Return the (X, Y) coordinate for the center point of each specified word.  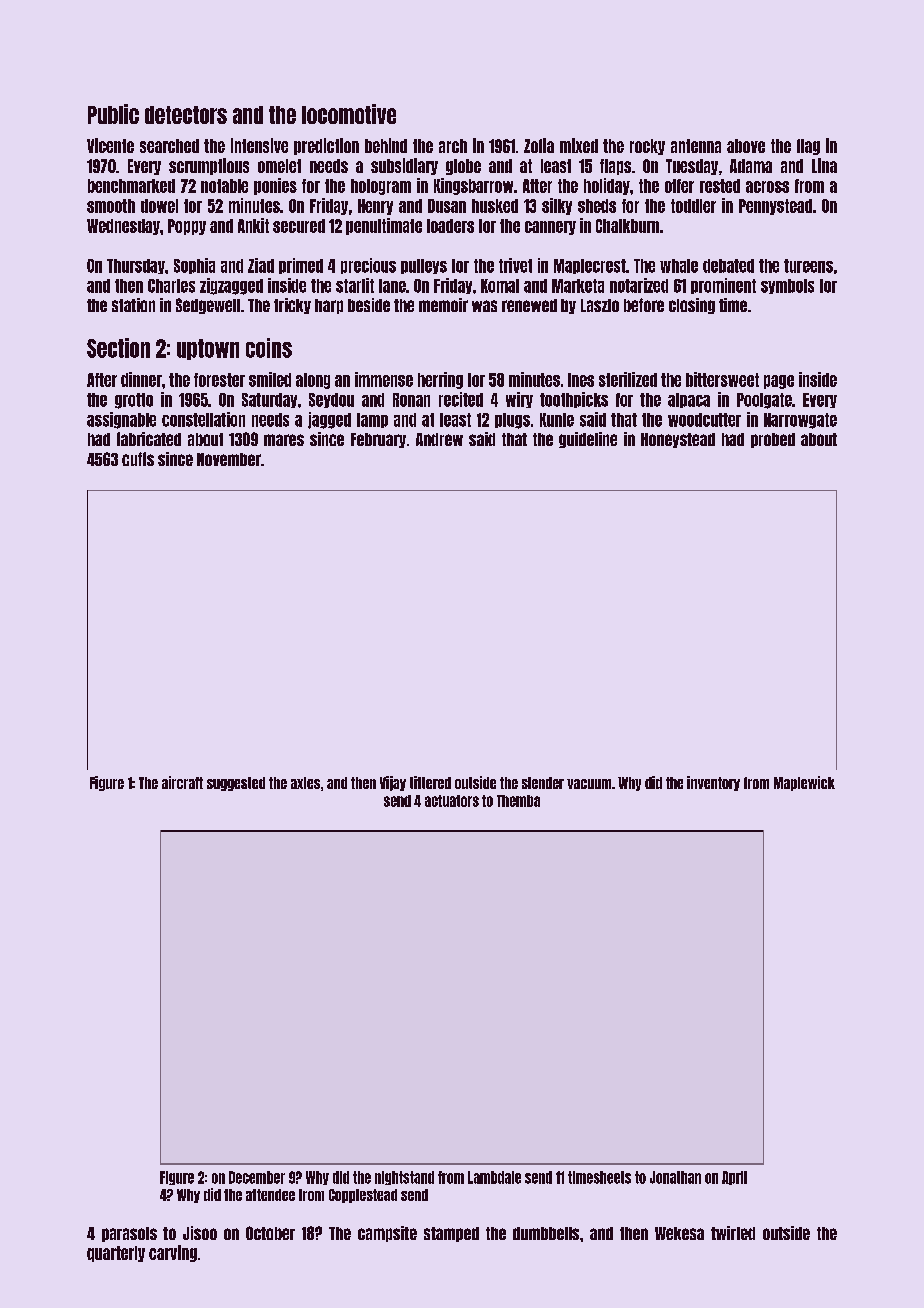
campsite (387, 1234)
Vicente (110, 145)
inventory (713, 783)
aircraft (182, 782)
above (746, 146)
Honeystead (678, 440)
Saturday (269, 400)
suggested (236, 784)
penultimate (384, 226)
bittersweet (722, 379)
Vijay (393, 783)
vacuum (589, 784)
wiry (519, 400)
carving (173, 1253)
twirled (733, 1233)
